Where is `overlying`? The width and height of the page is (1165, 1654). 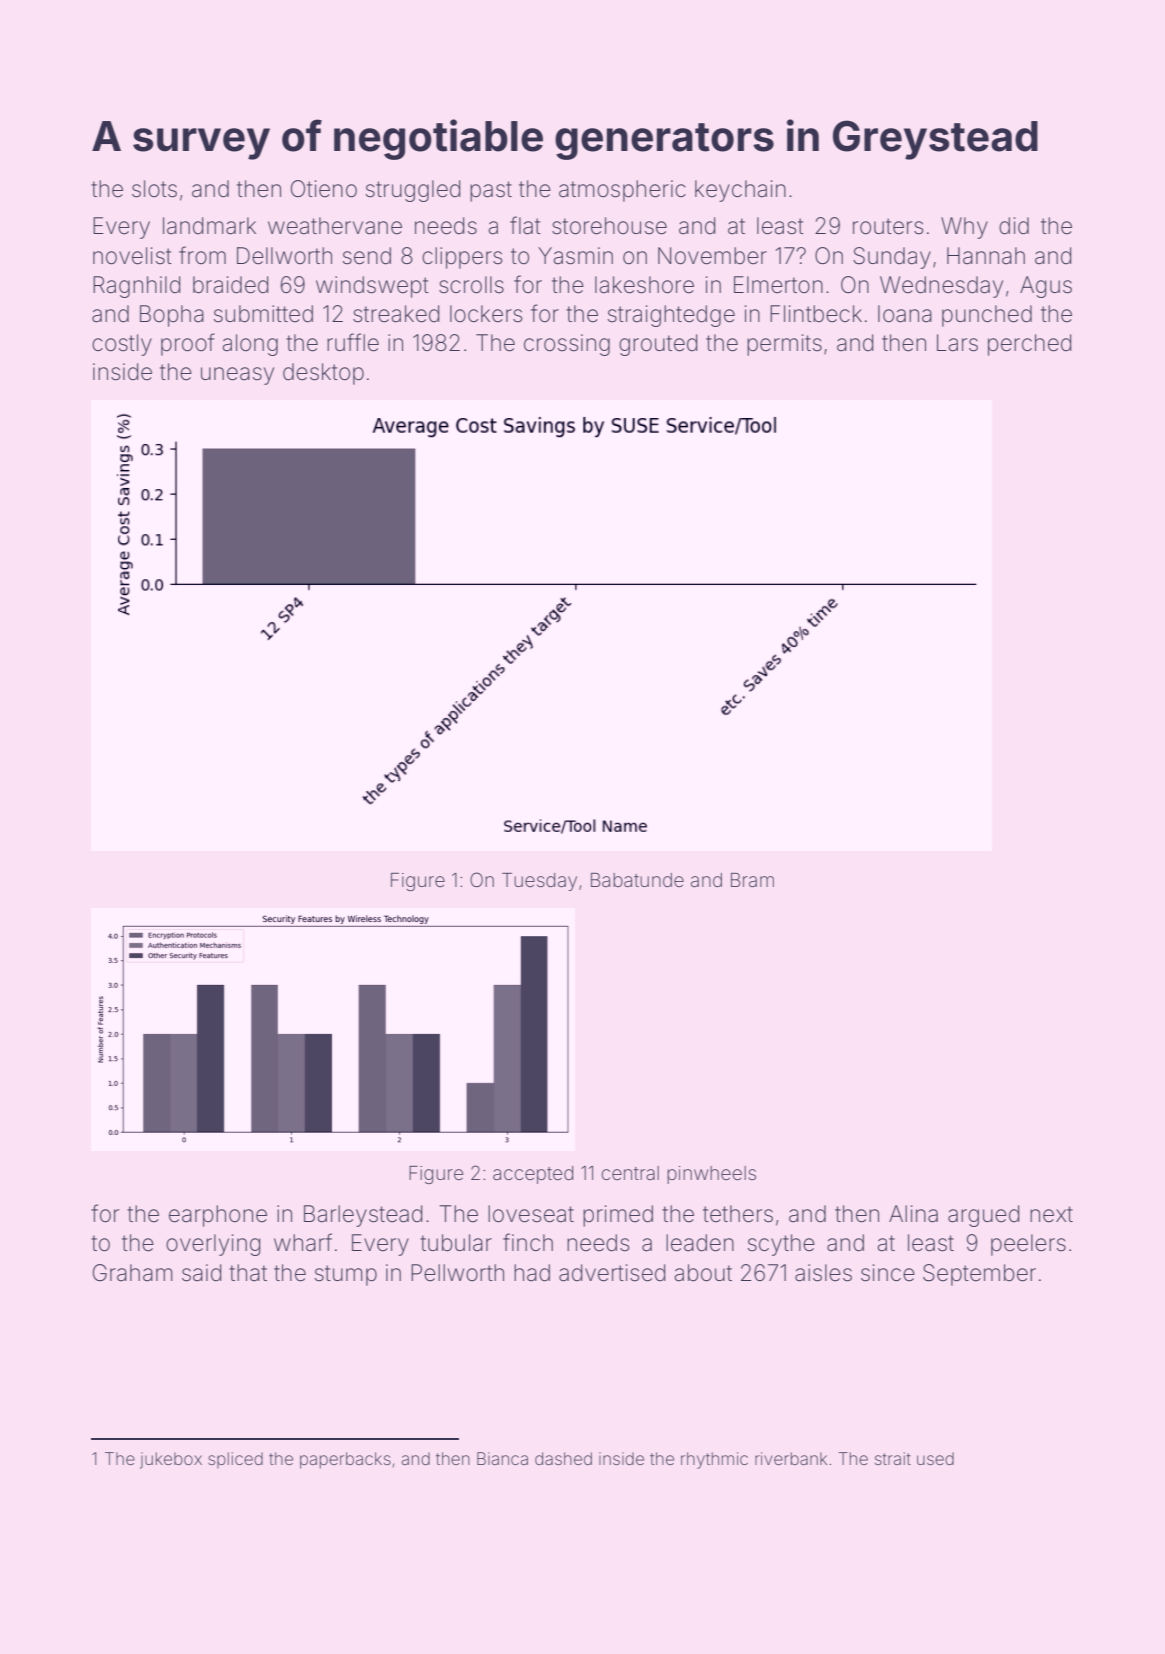 overlying is located at coordinates (213, 1245).
